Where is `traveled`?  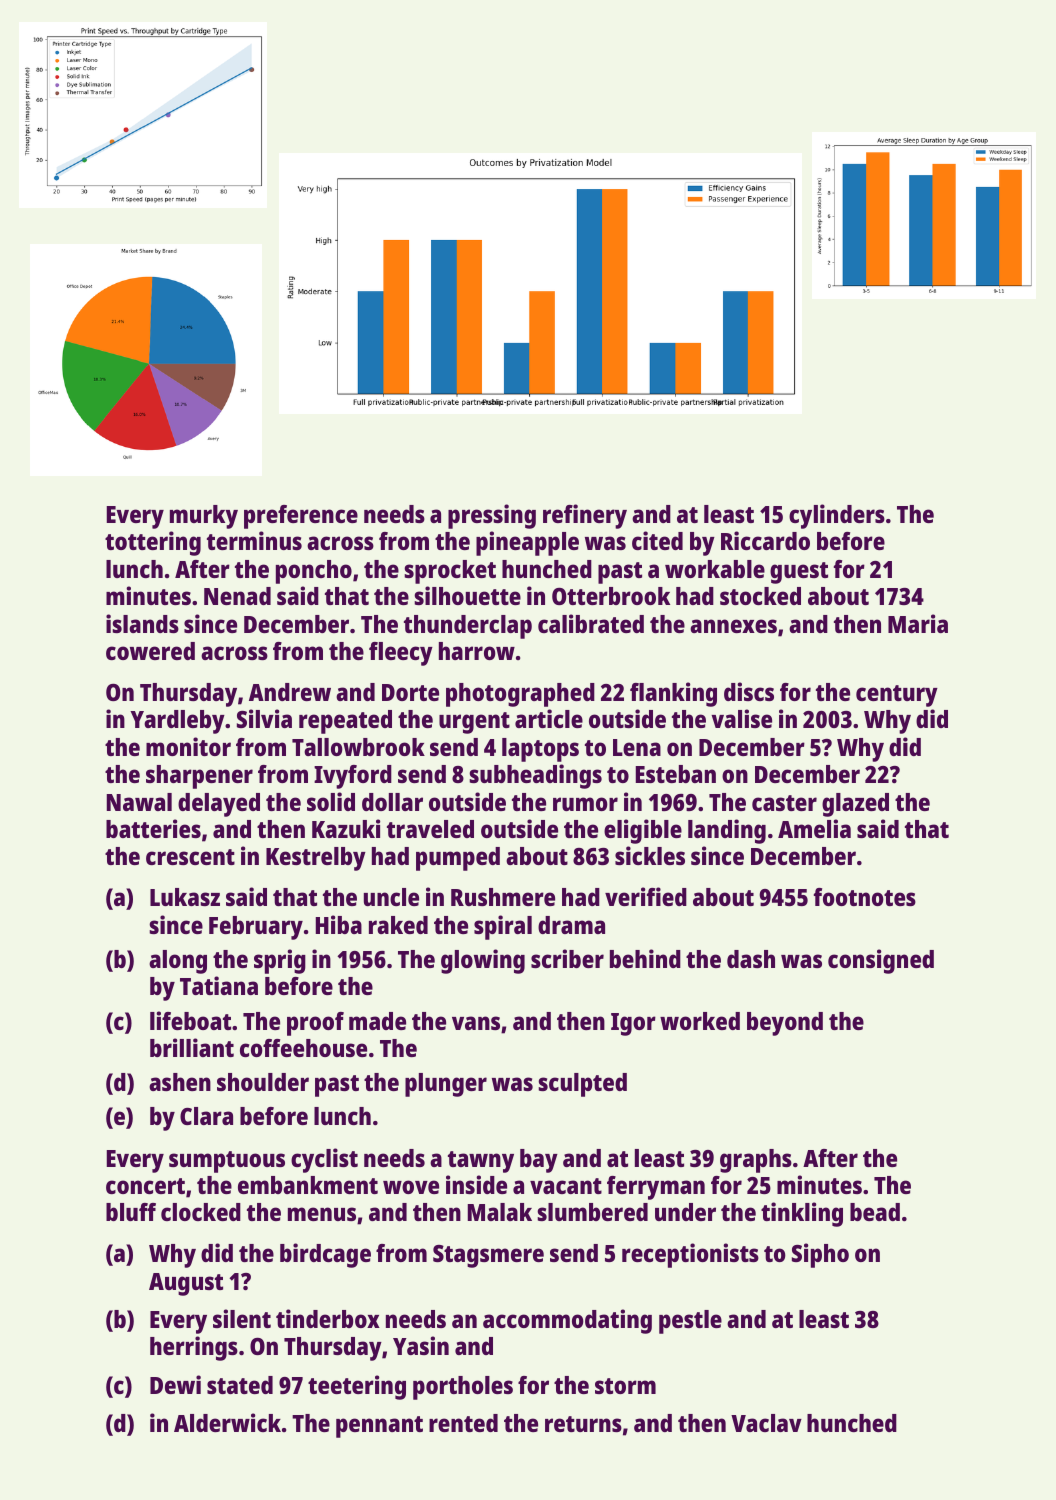
traveled is located at coordinates (430, 829).
